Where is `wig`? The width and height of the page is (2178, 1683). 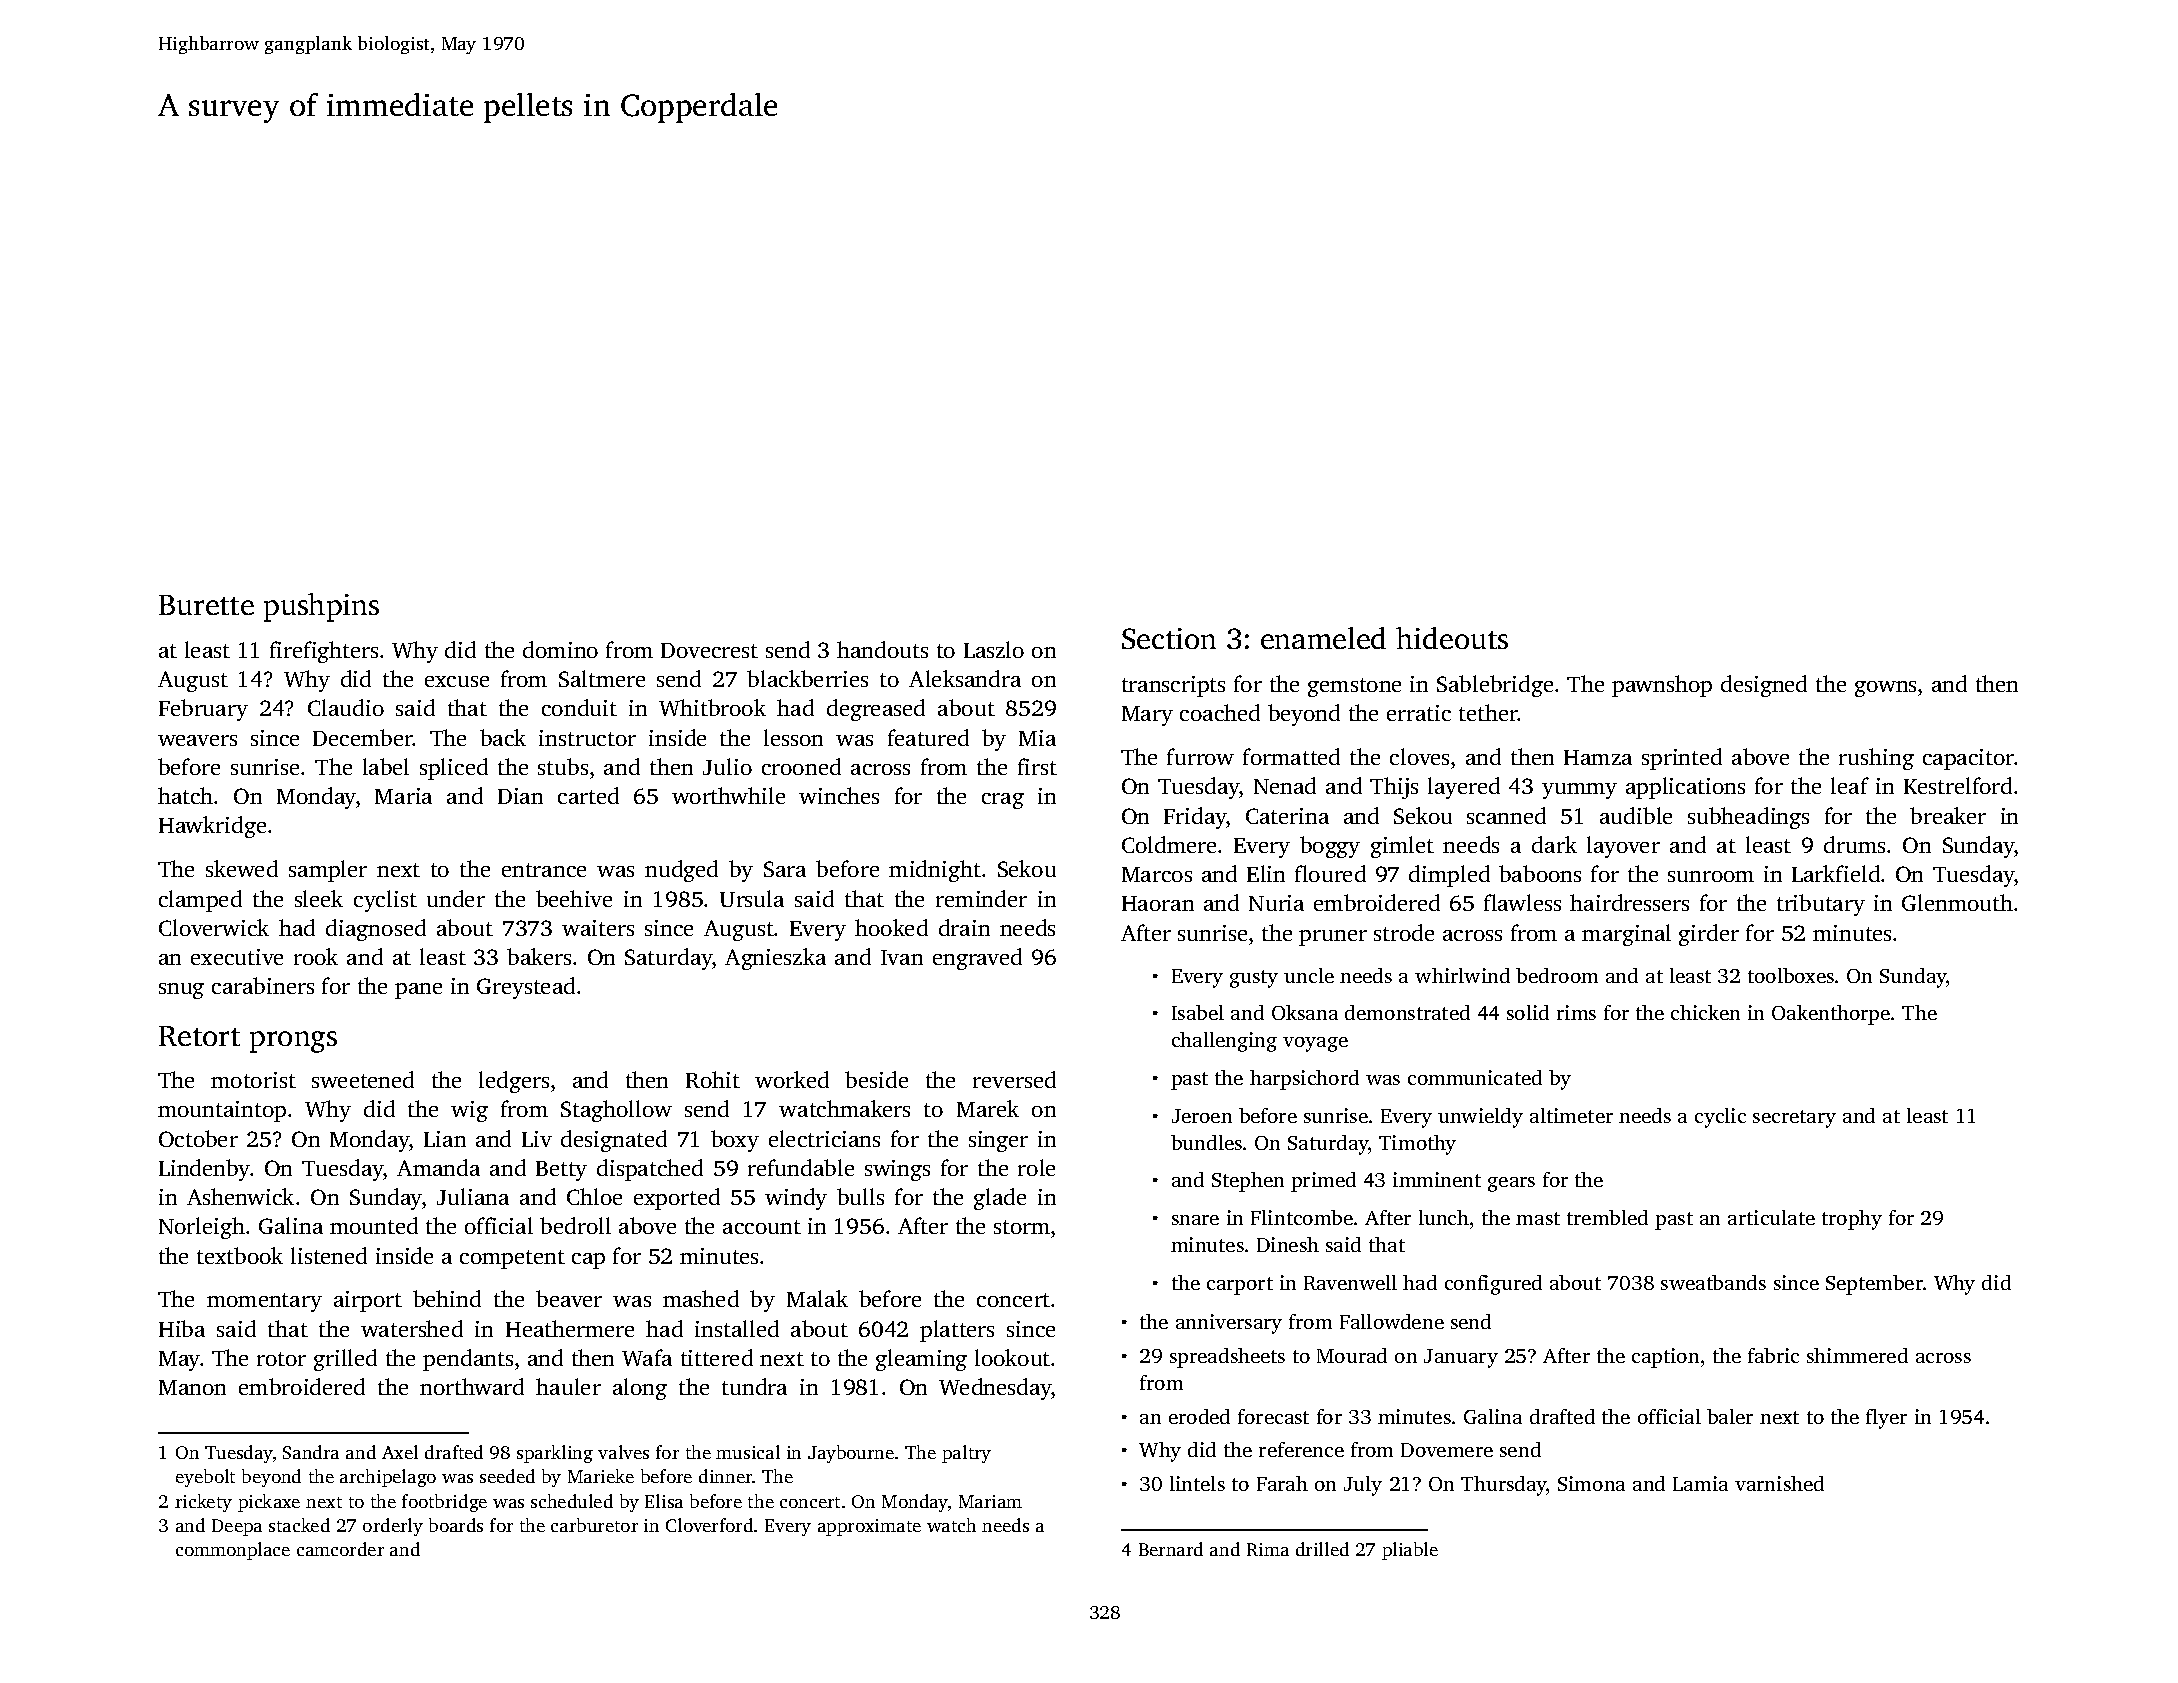 wig is located at coordinates (469, 1111).
